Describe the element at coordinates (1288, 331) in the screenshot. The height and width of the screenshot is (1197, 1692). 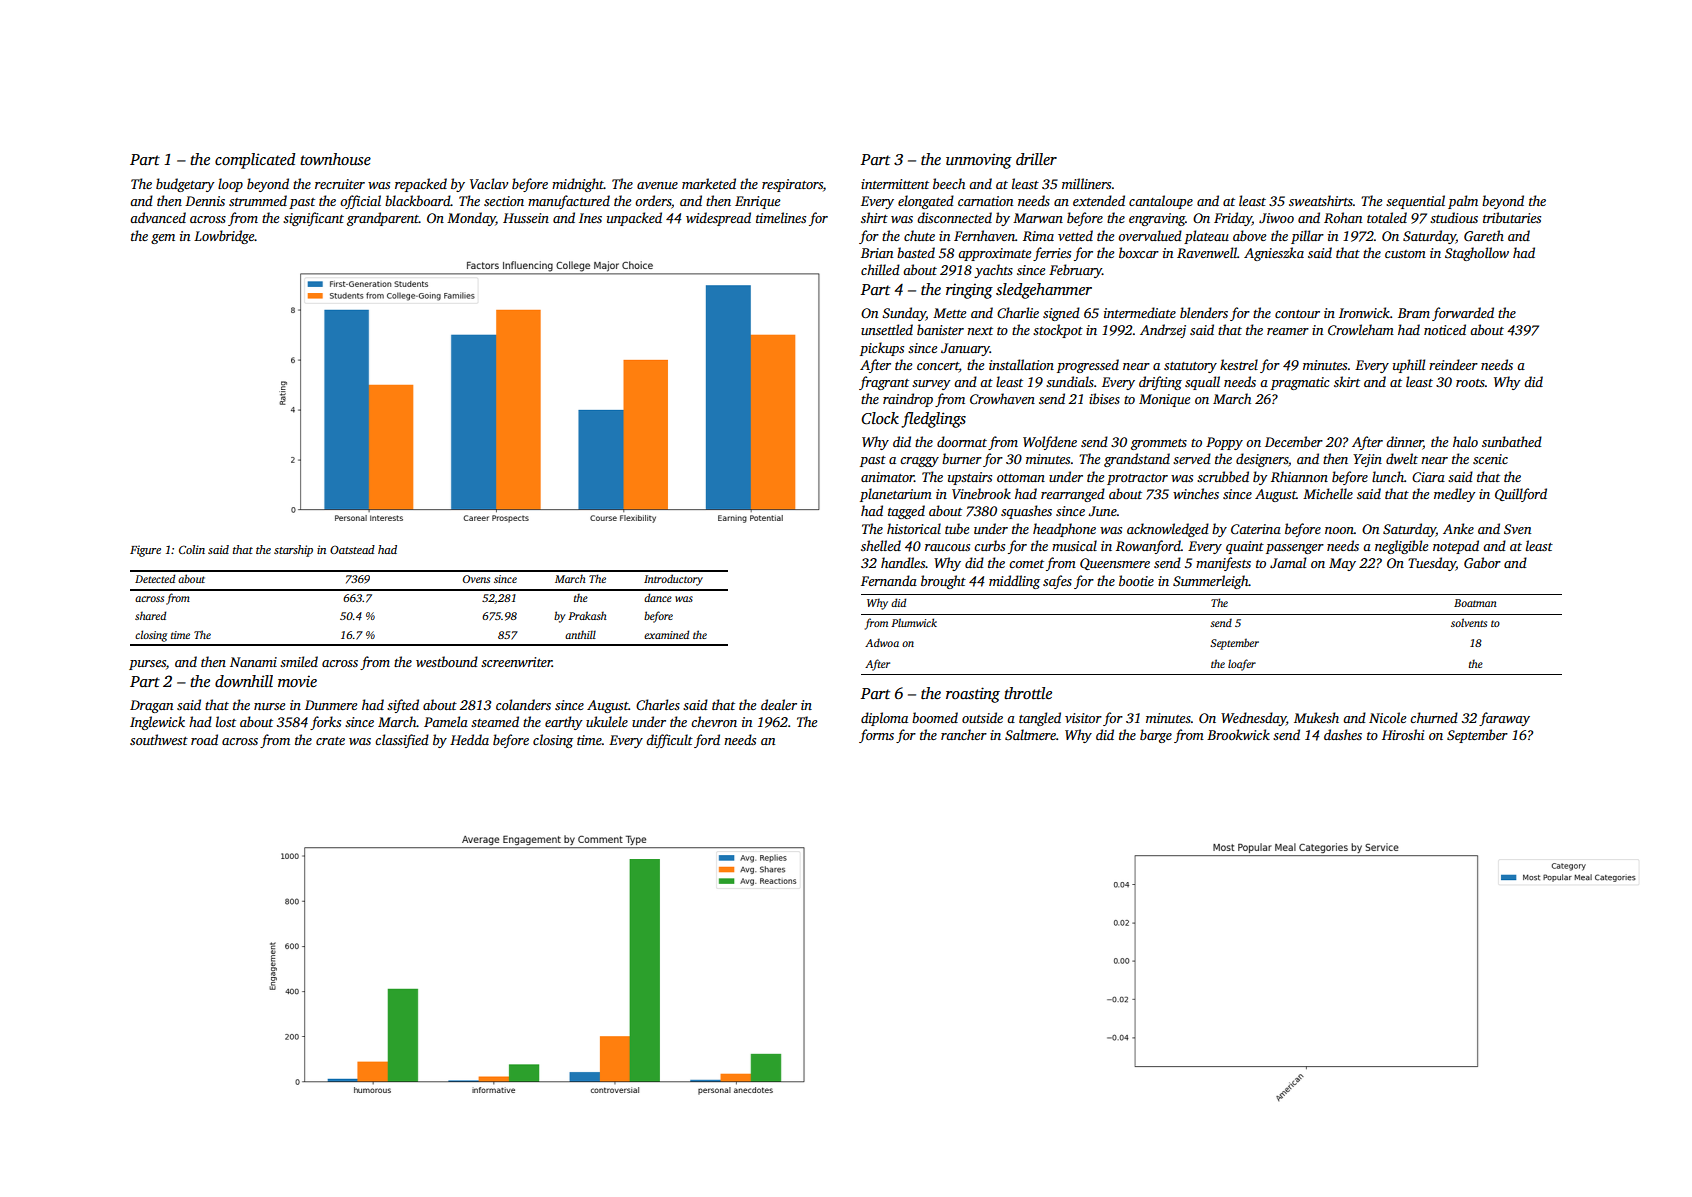
I see `reamer` at that location.
